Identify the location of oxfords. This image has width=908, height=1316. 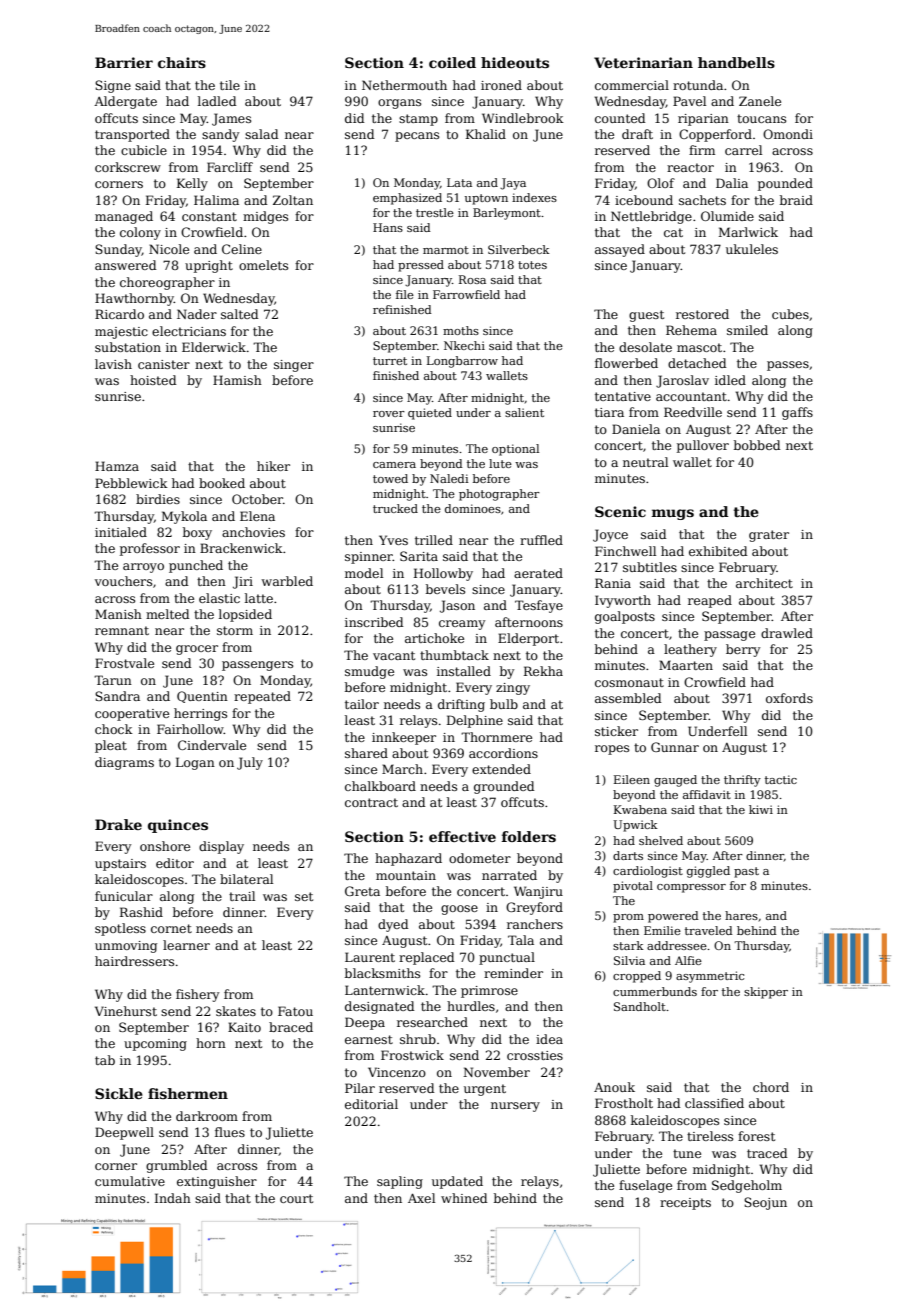
(789, 698).
